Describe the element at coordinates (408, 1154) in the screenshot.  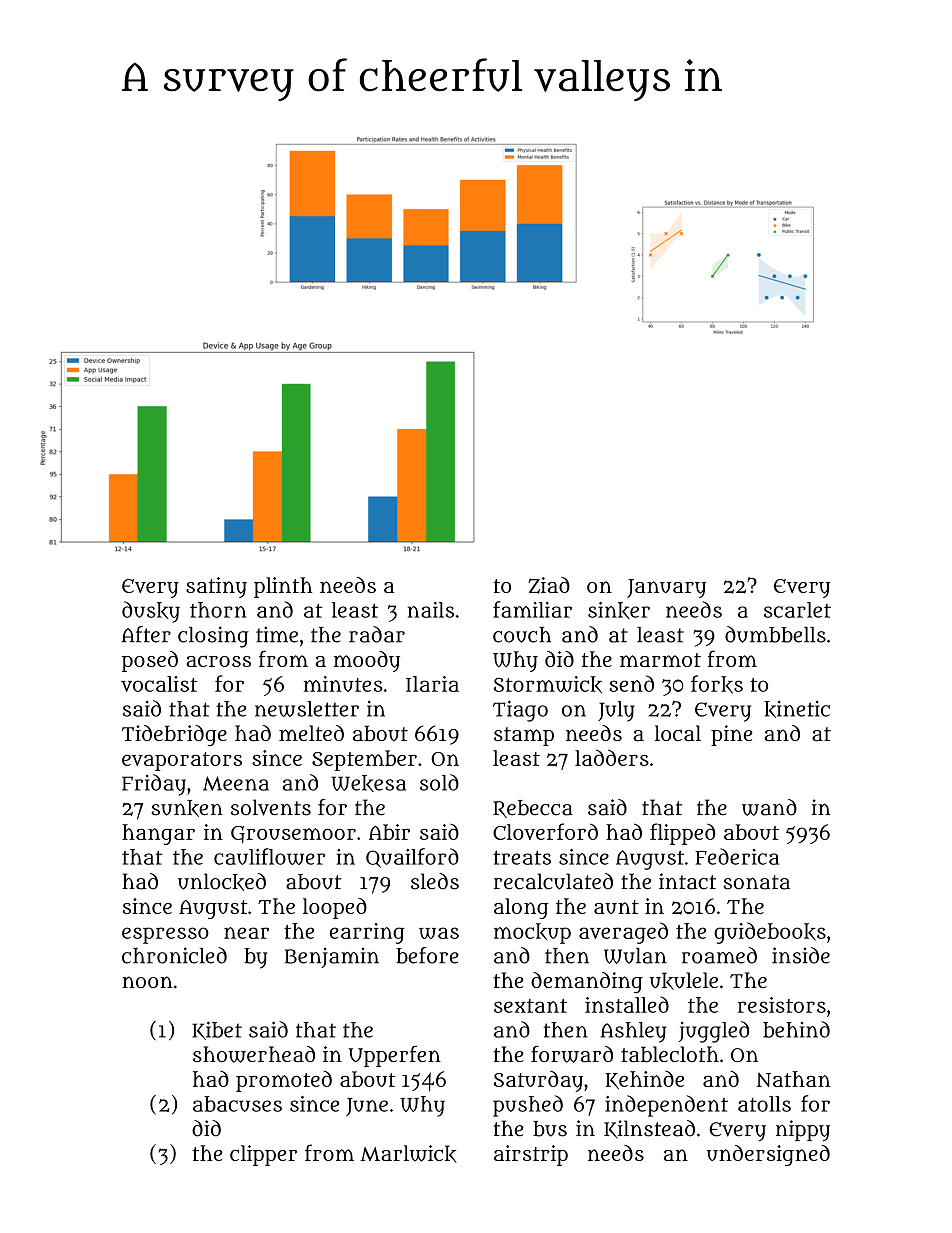
I see `Marlwick` at that location.
